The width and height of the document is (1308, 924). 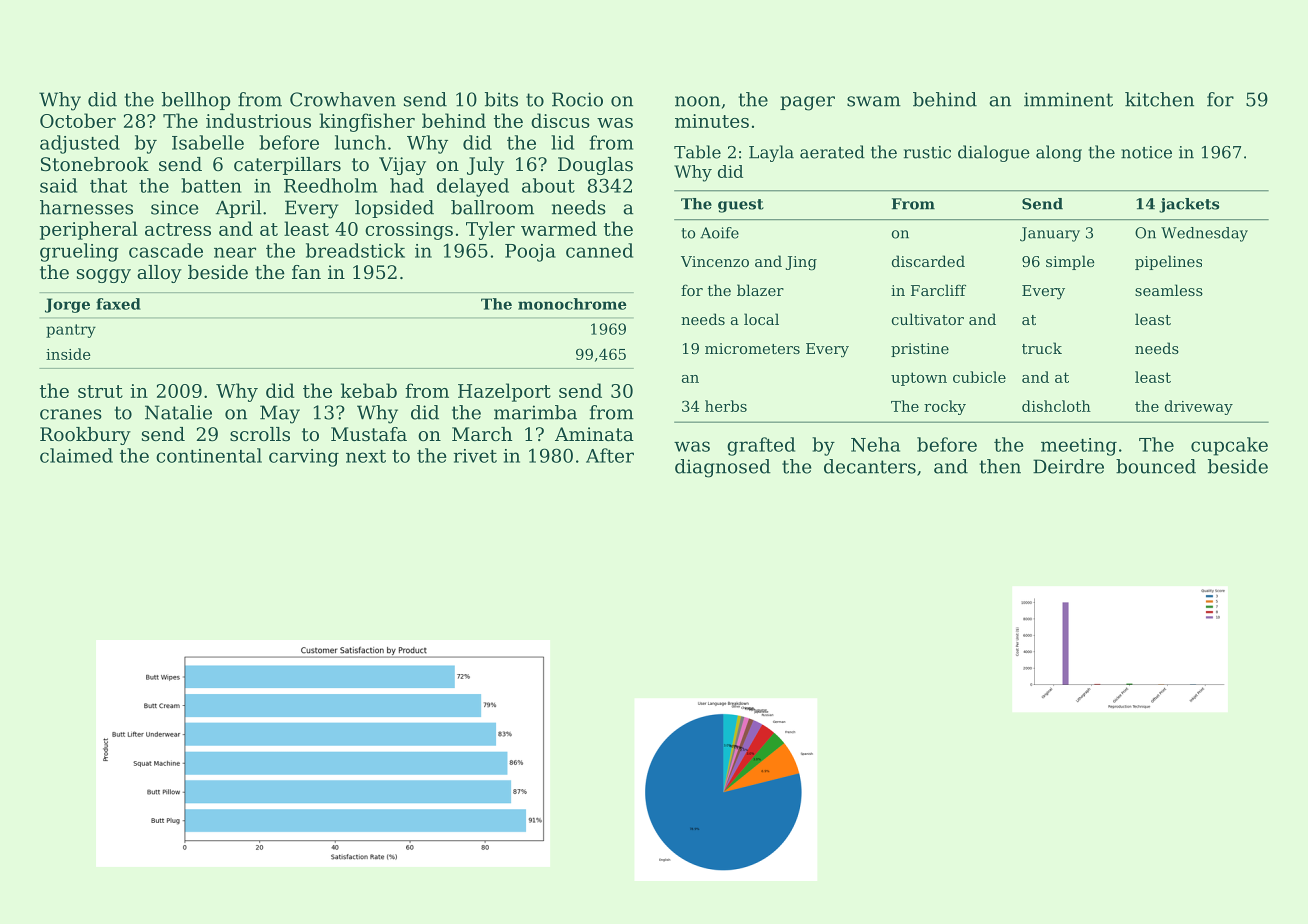 What do you see at coordinates (760, 290) in the document?
I see `blazer` at bounding box center [760, 290].
